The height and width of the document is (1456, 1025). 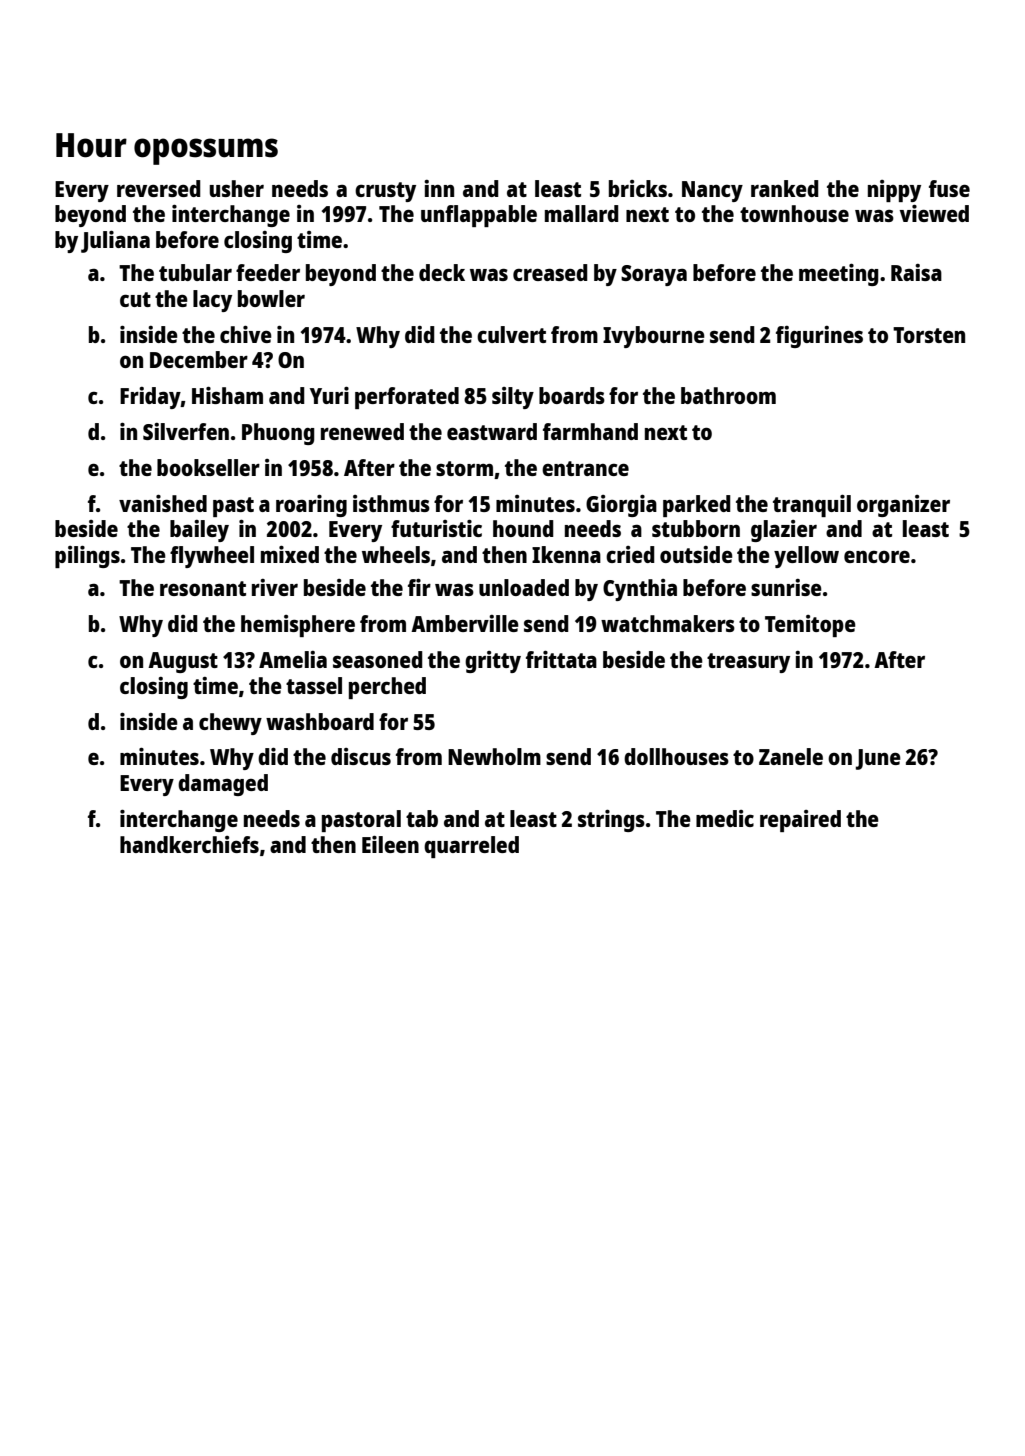 I want to click on handkerchiefs, so click(x=189, y=844).
